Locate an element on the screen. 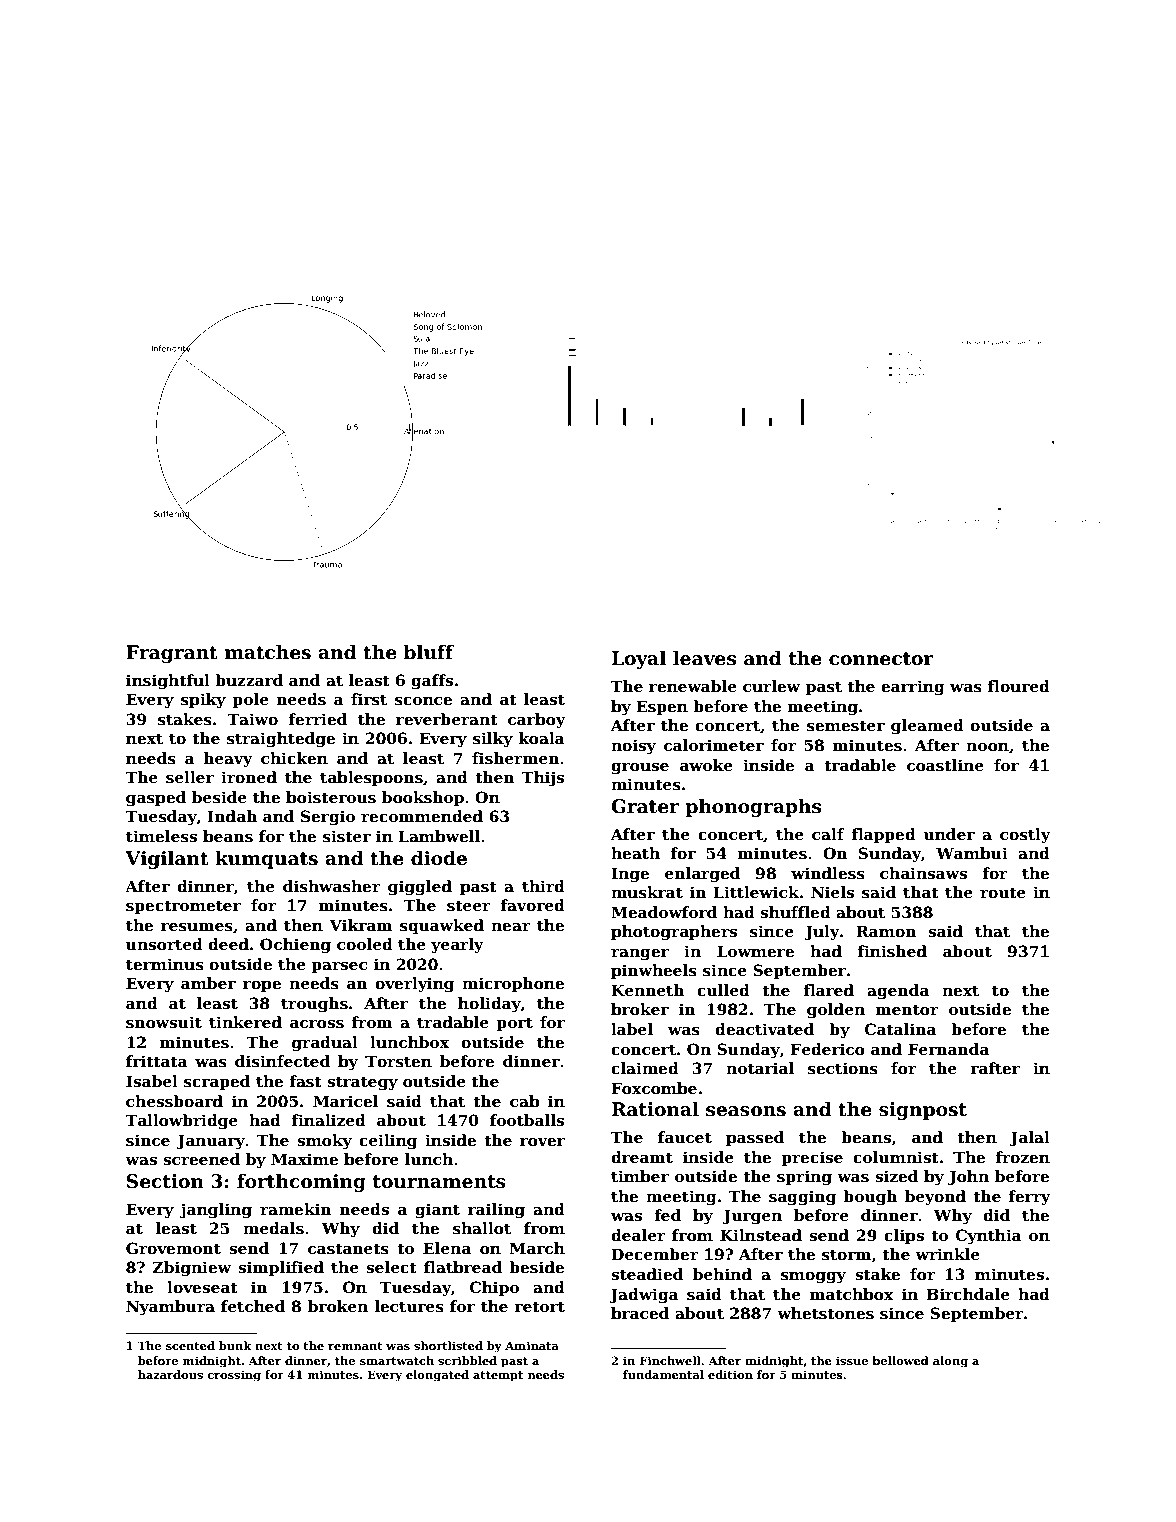 Image resolution: width=1176 pixels, height=1522 pixels. silky is located at coordinates (493, 740).
